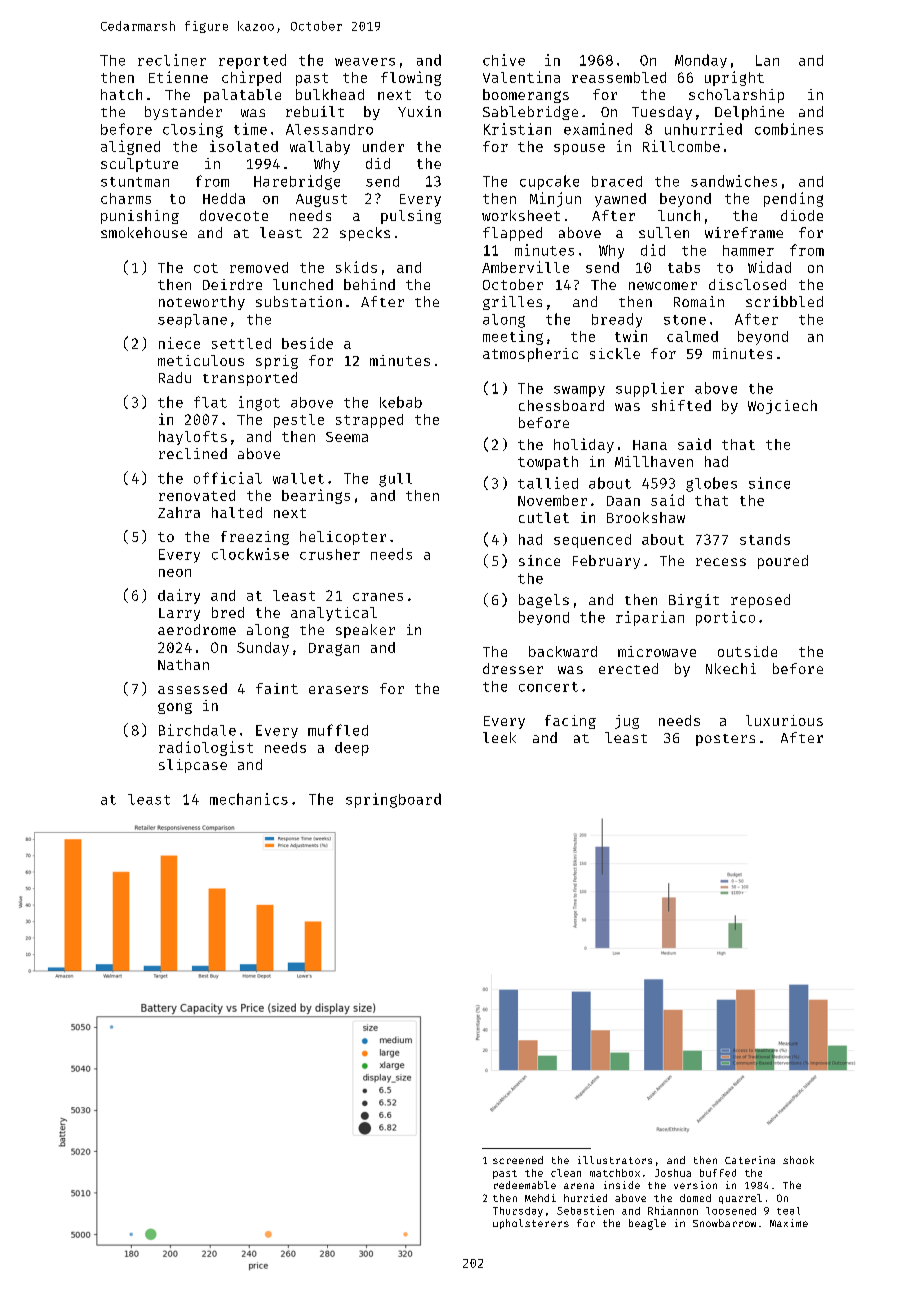 The height and width of the document is (1308, 924). Describe the element at coordinates (784, 301) in the document. I see `scribbled` at that location.
